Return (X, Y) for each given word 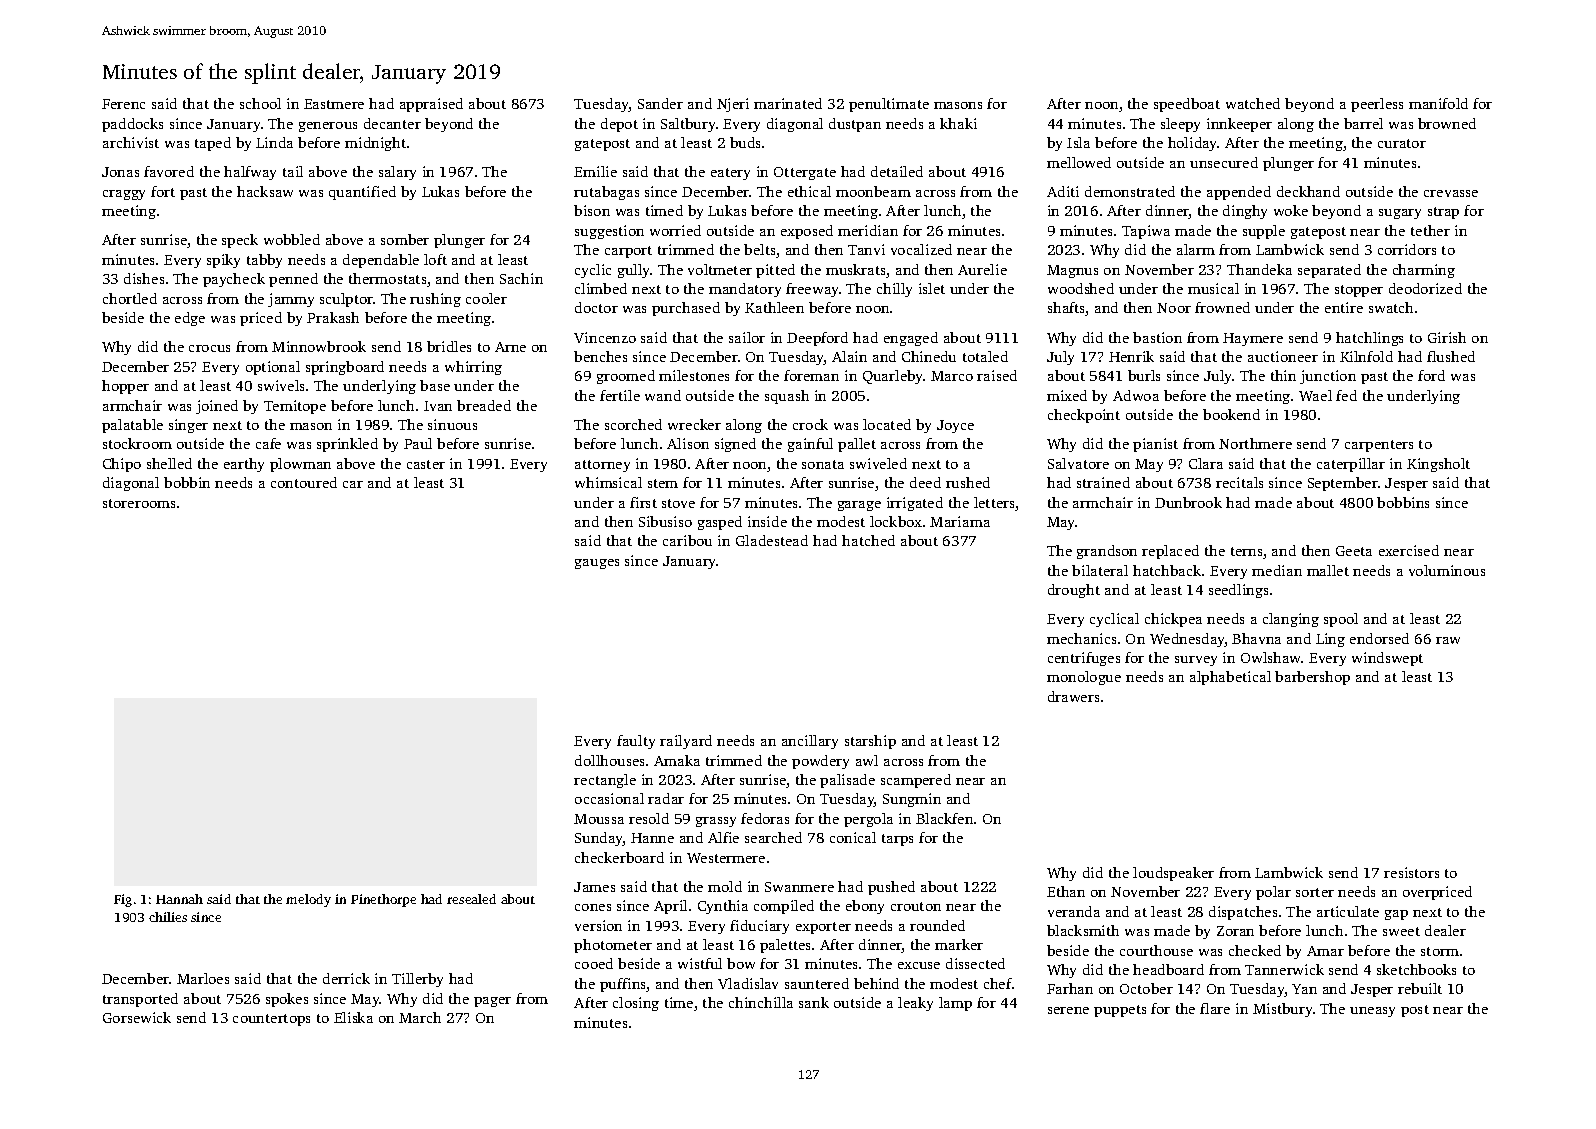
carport (628, 252)
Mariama (960, 521)
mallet (1328, 570)
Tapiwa (1146, 232)
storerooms (139, 503)
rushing (435, 300)
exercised (1409, 550)
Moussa (599, 819)
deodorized (1425, 288)
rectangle (605, 781)
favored (169, 171)
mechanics (1081, 638)
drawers (1073, 696)
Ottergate (805, 173)
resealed (471, 899)
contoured (304, 482)
